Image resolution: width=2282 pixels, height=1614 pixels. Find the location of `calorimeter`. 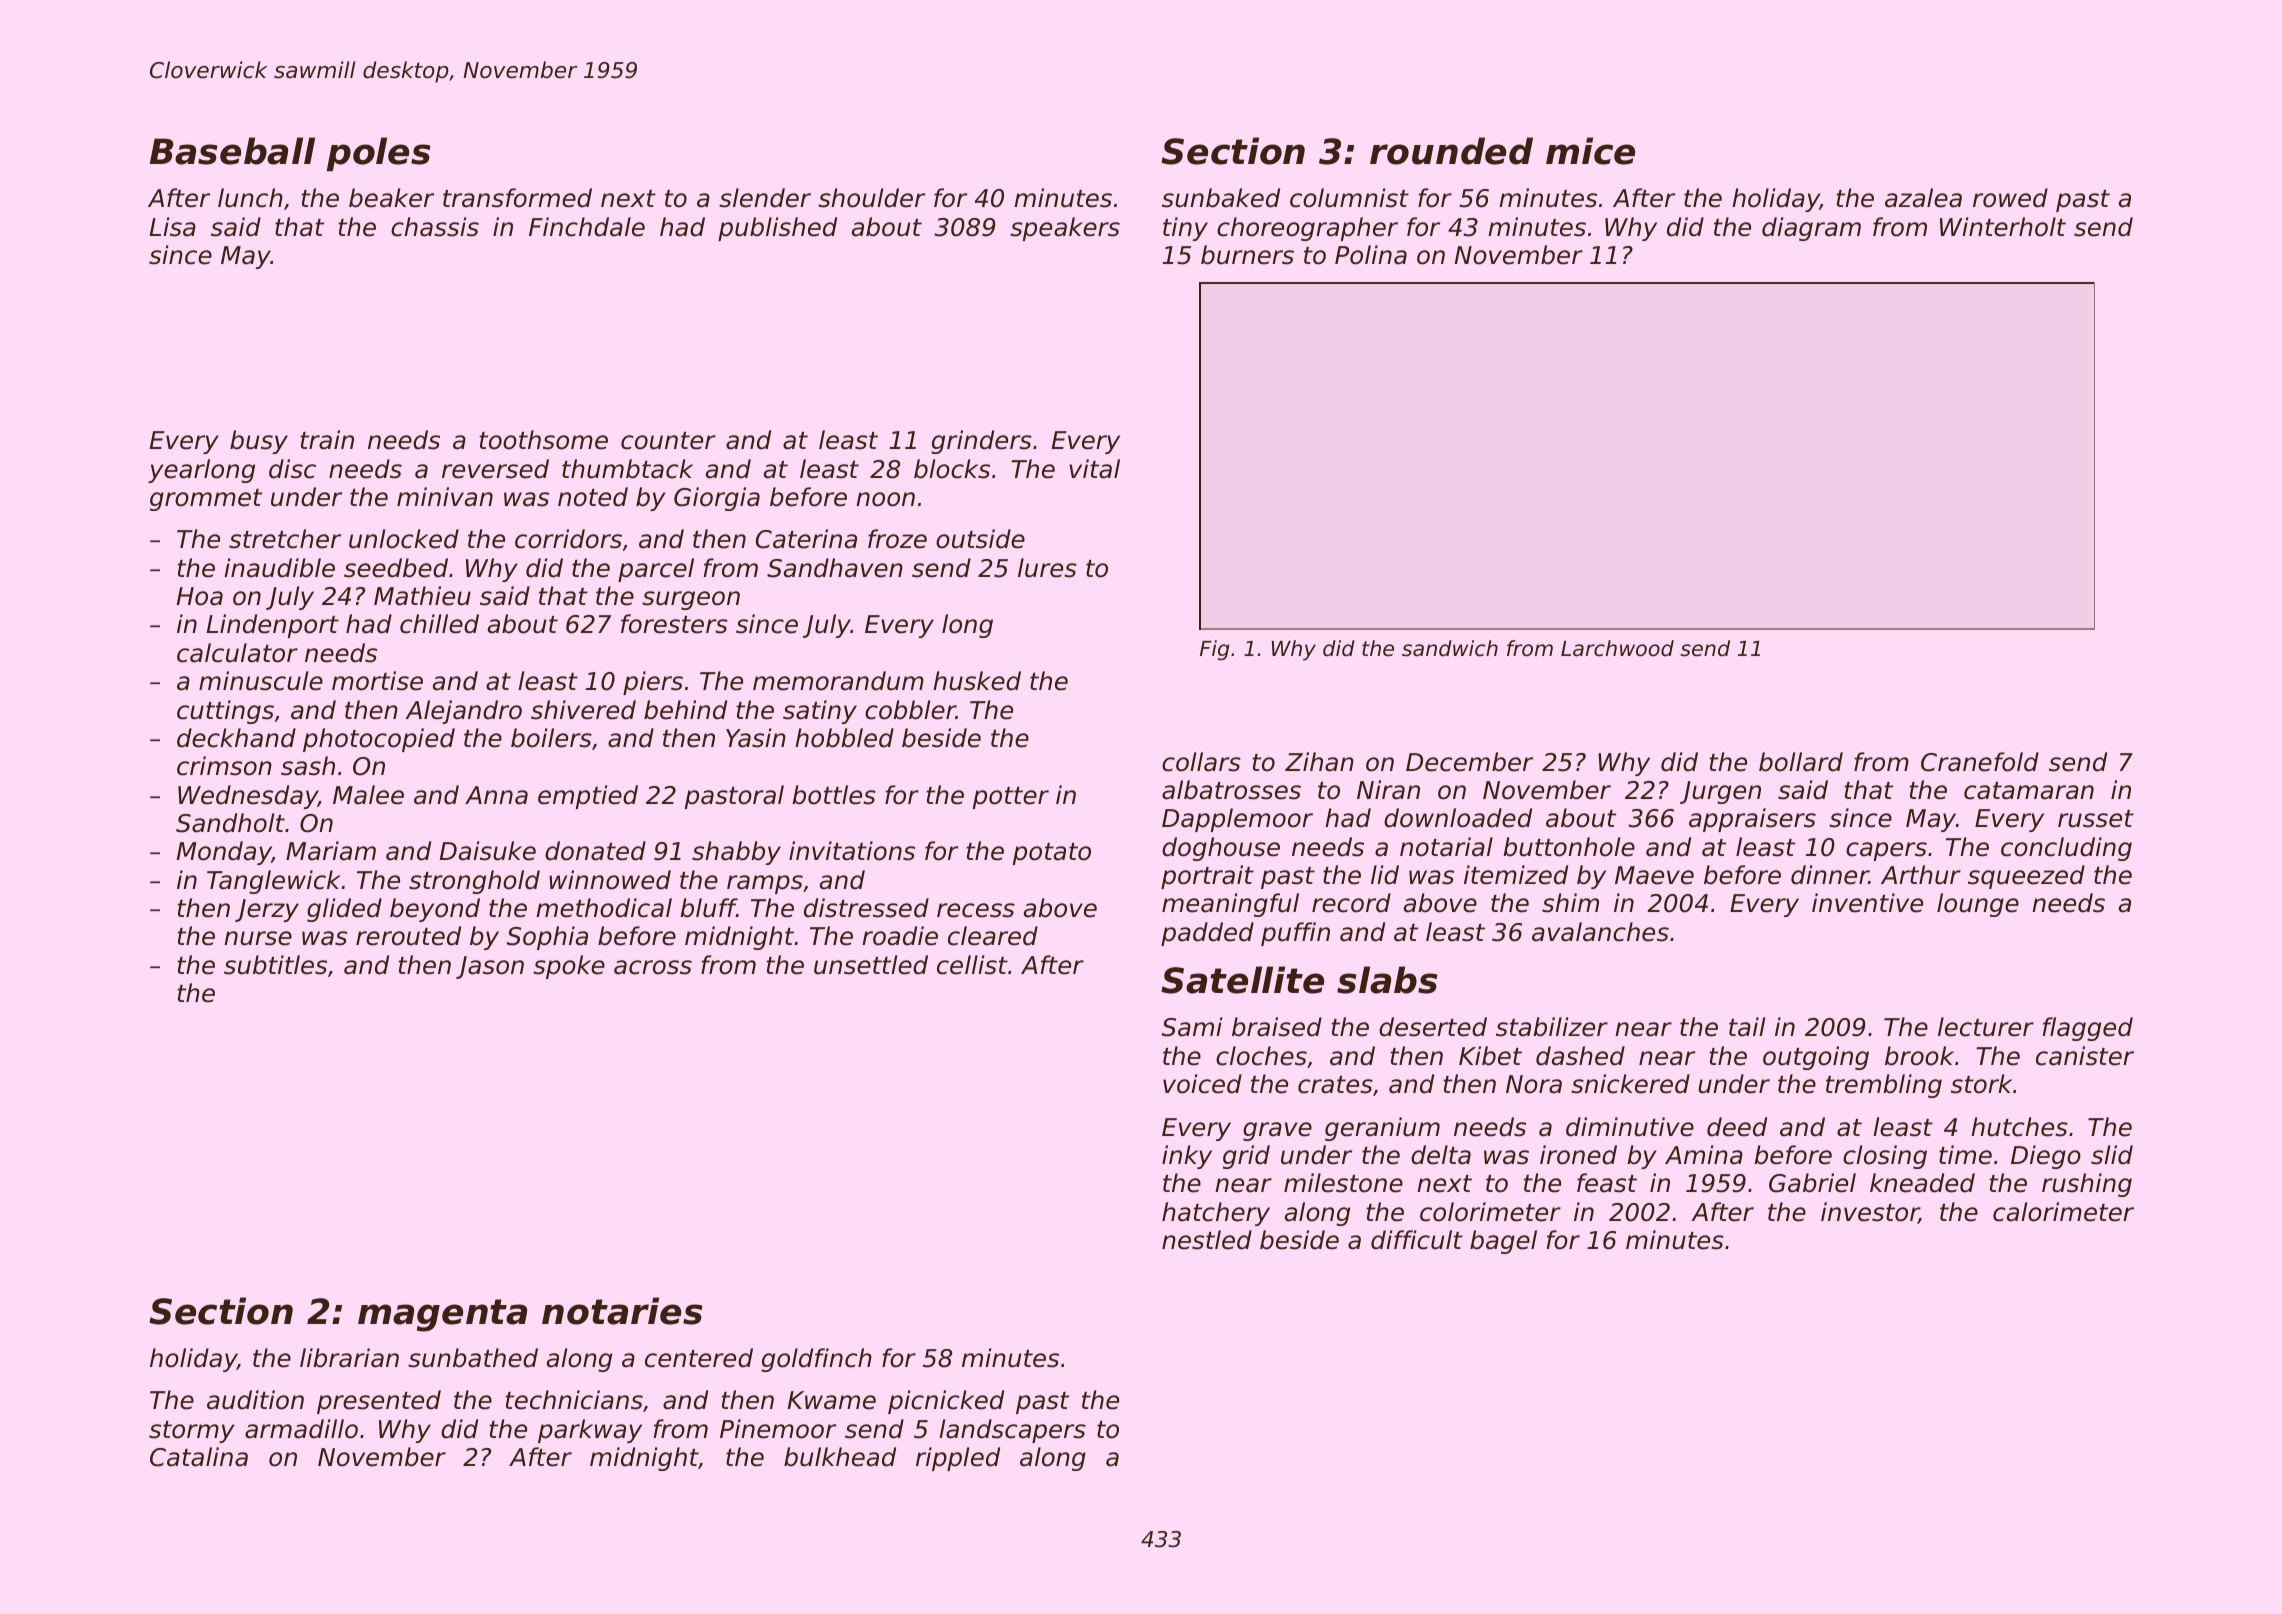

calorimeter is located at coordinates (2063, 1212).
